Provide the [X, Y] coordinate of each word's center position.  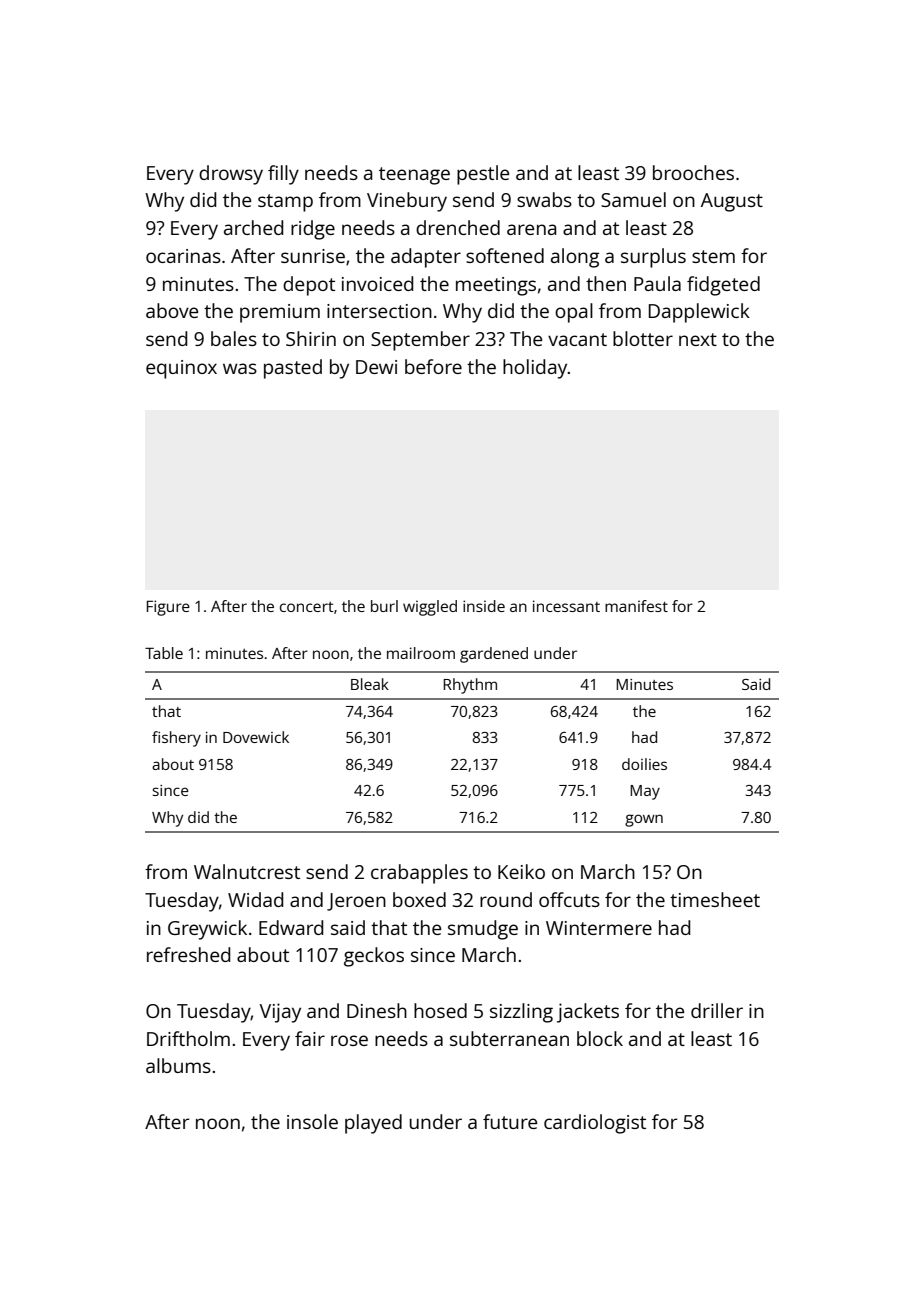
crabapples [419, 874]
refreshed [188, 954]
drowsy [231, 175]
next [698, 339]
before [433, 366]
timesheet [715, 899]
